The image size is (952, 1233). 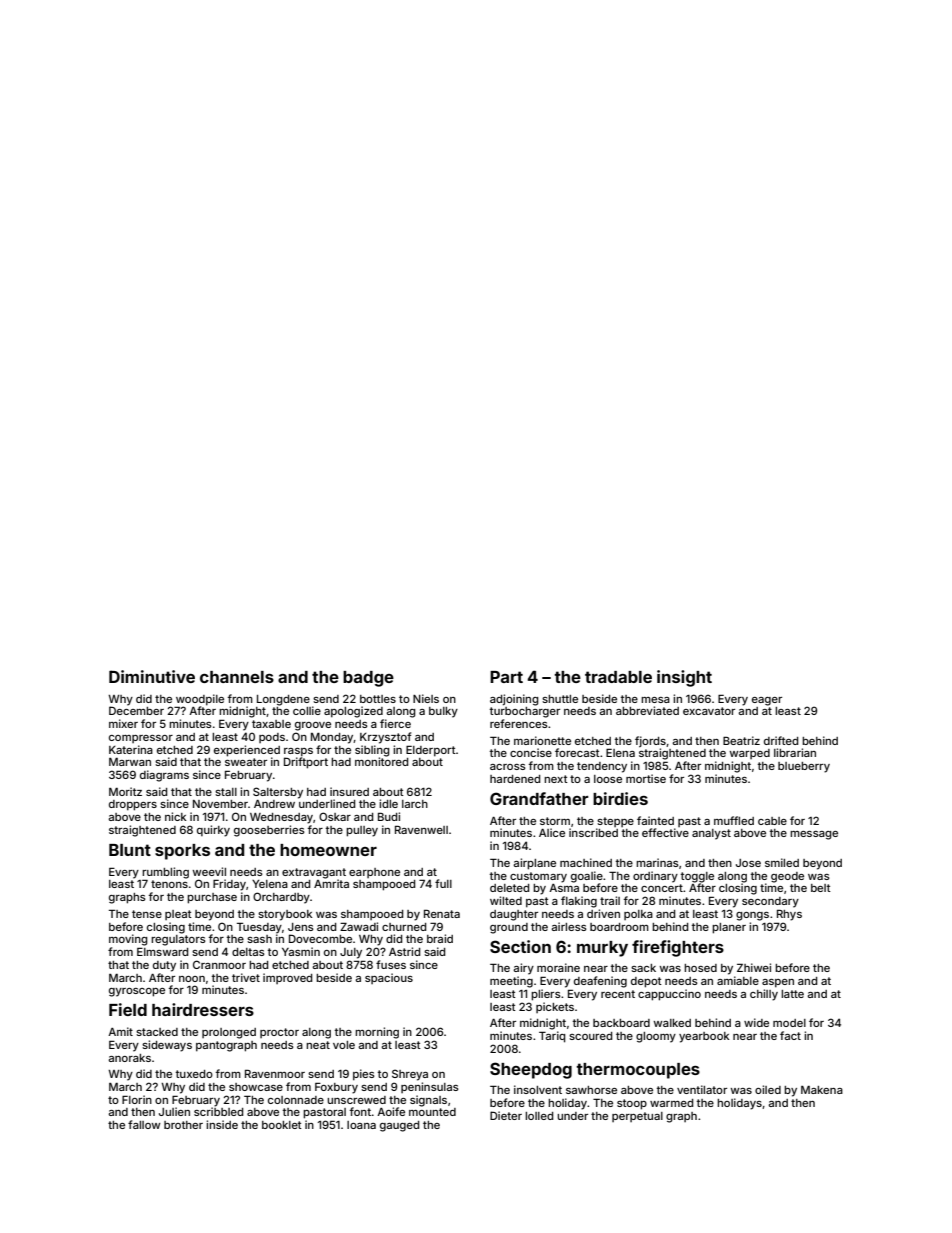 I want to click on quirky, so click(x=213, y=831).
